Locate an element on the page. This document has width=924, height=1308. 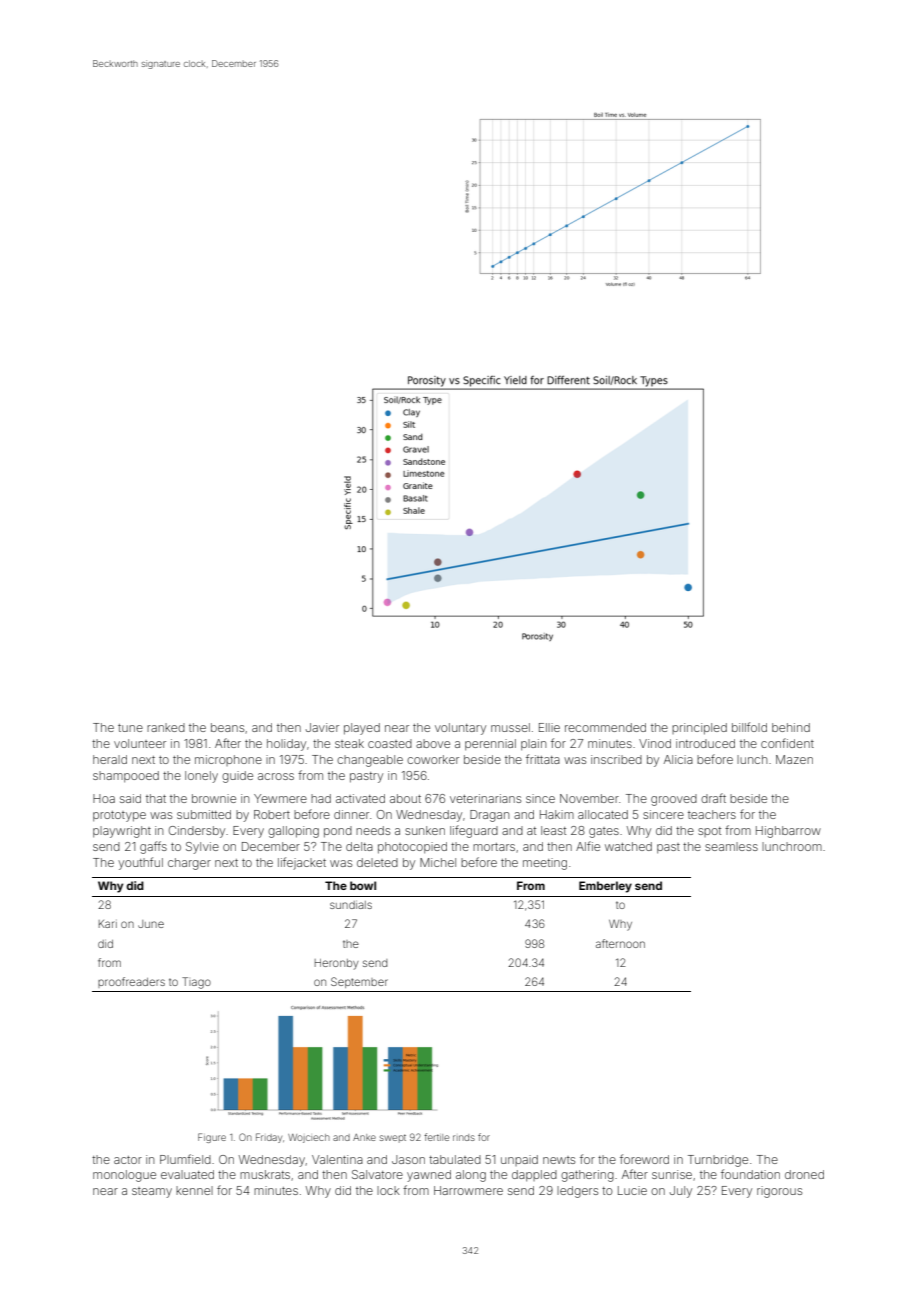
watched is located at coordinates (628, 846).
